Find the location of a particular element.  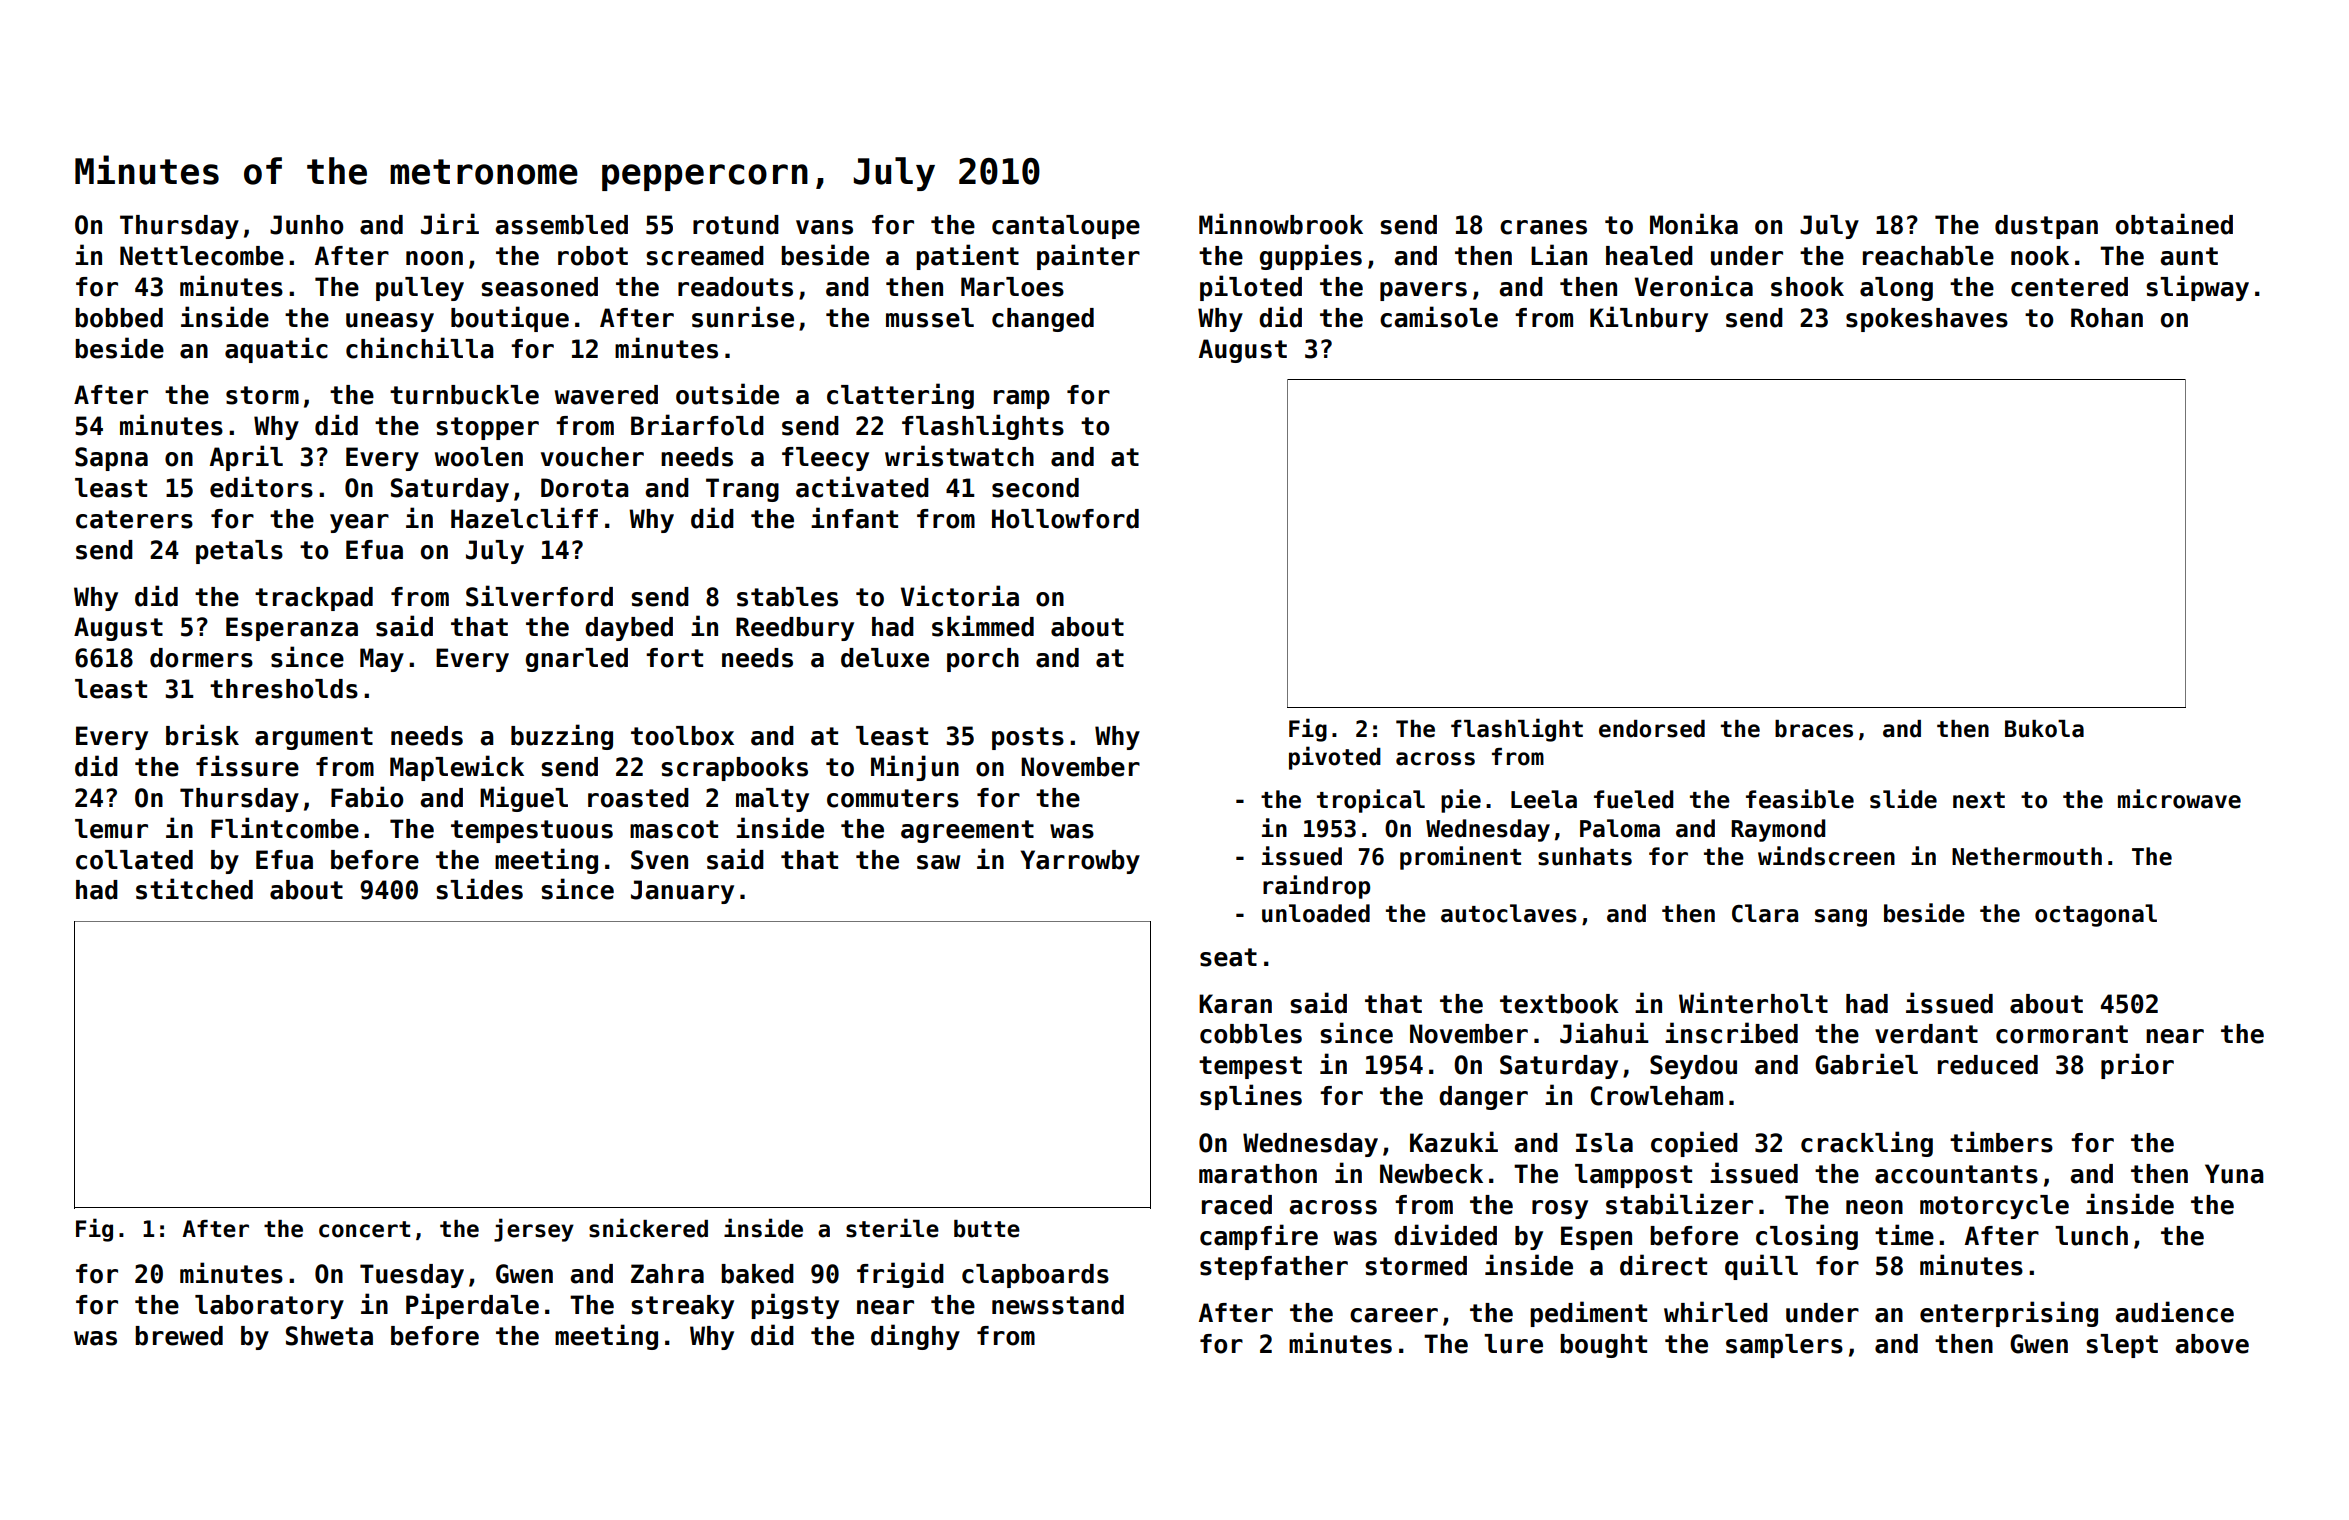

brisk is located at coordinates (202, 735).
